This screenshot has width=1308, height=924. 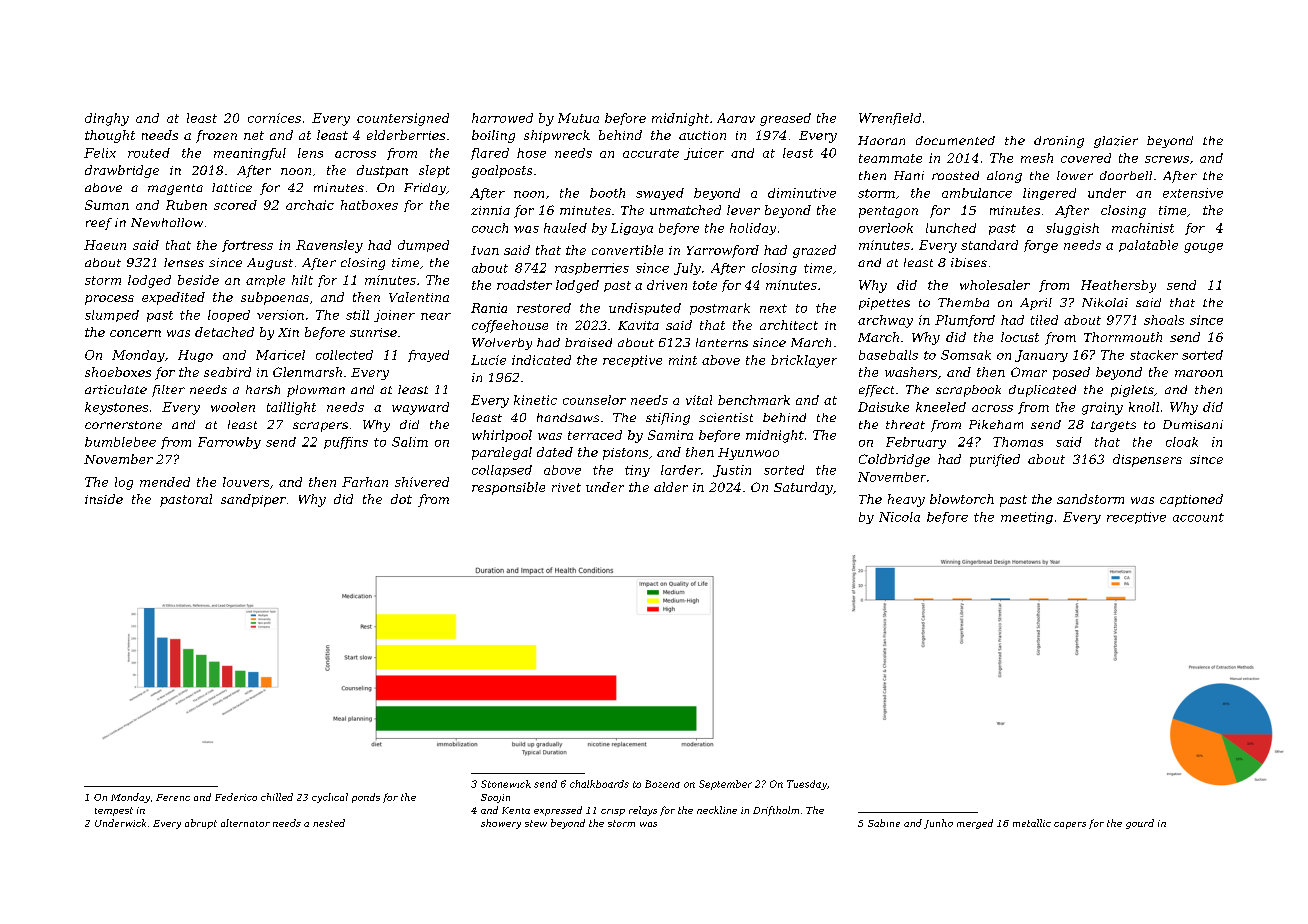 I want to click on tempest, so click(x=114, y=811).
